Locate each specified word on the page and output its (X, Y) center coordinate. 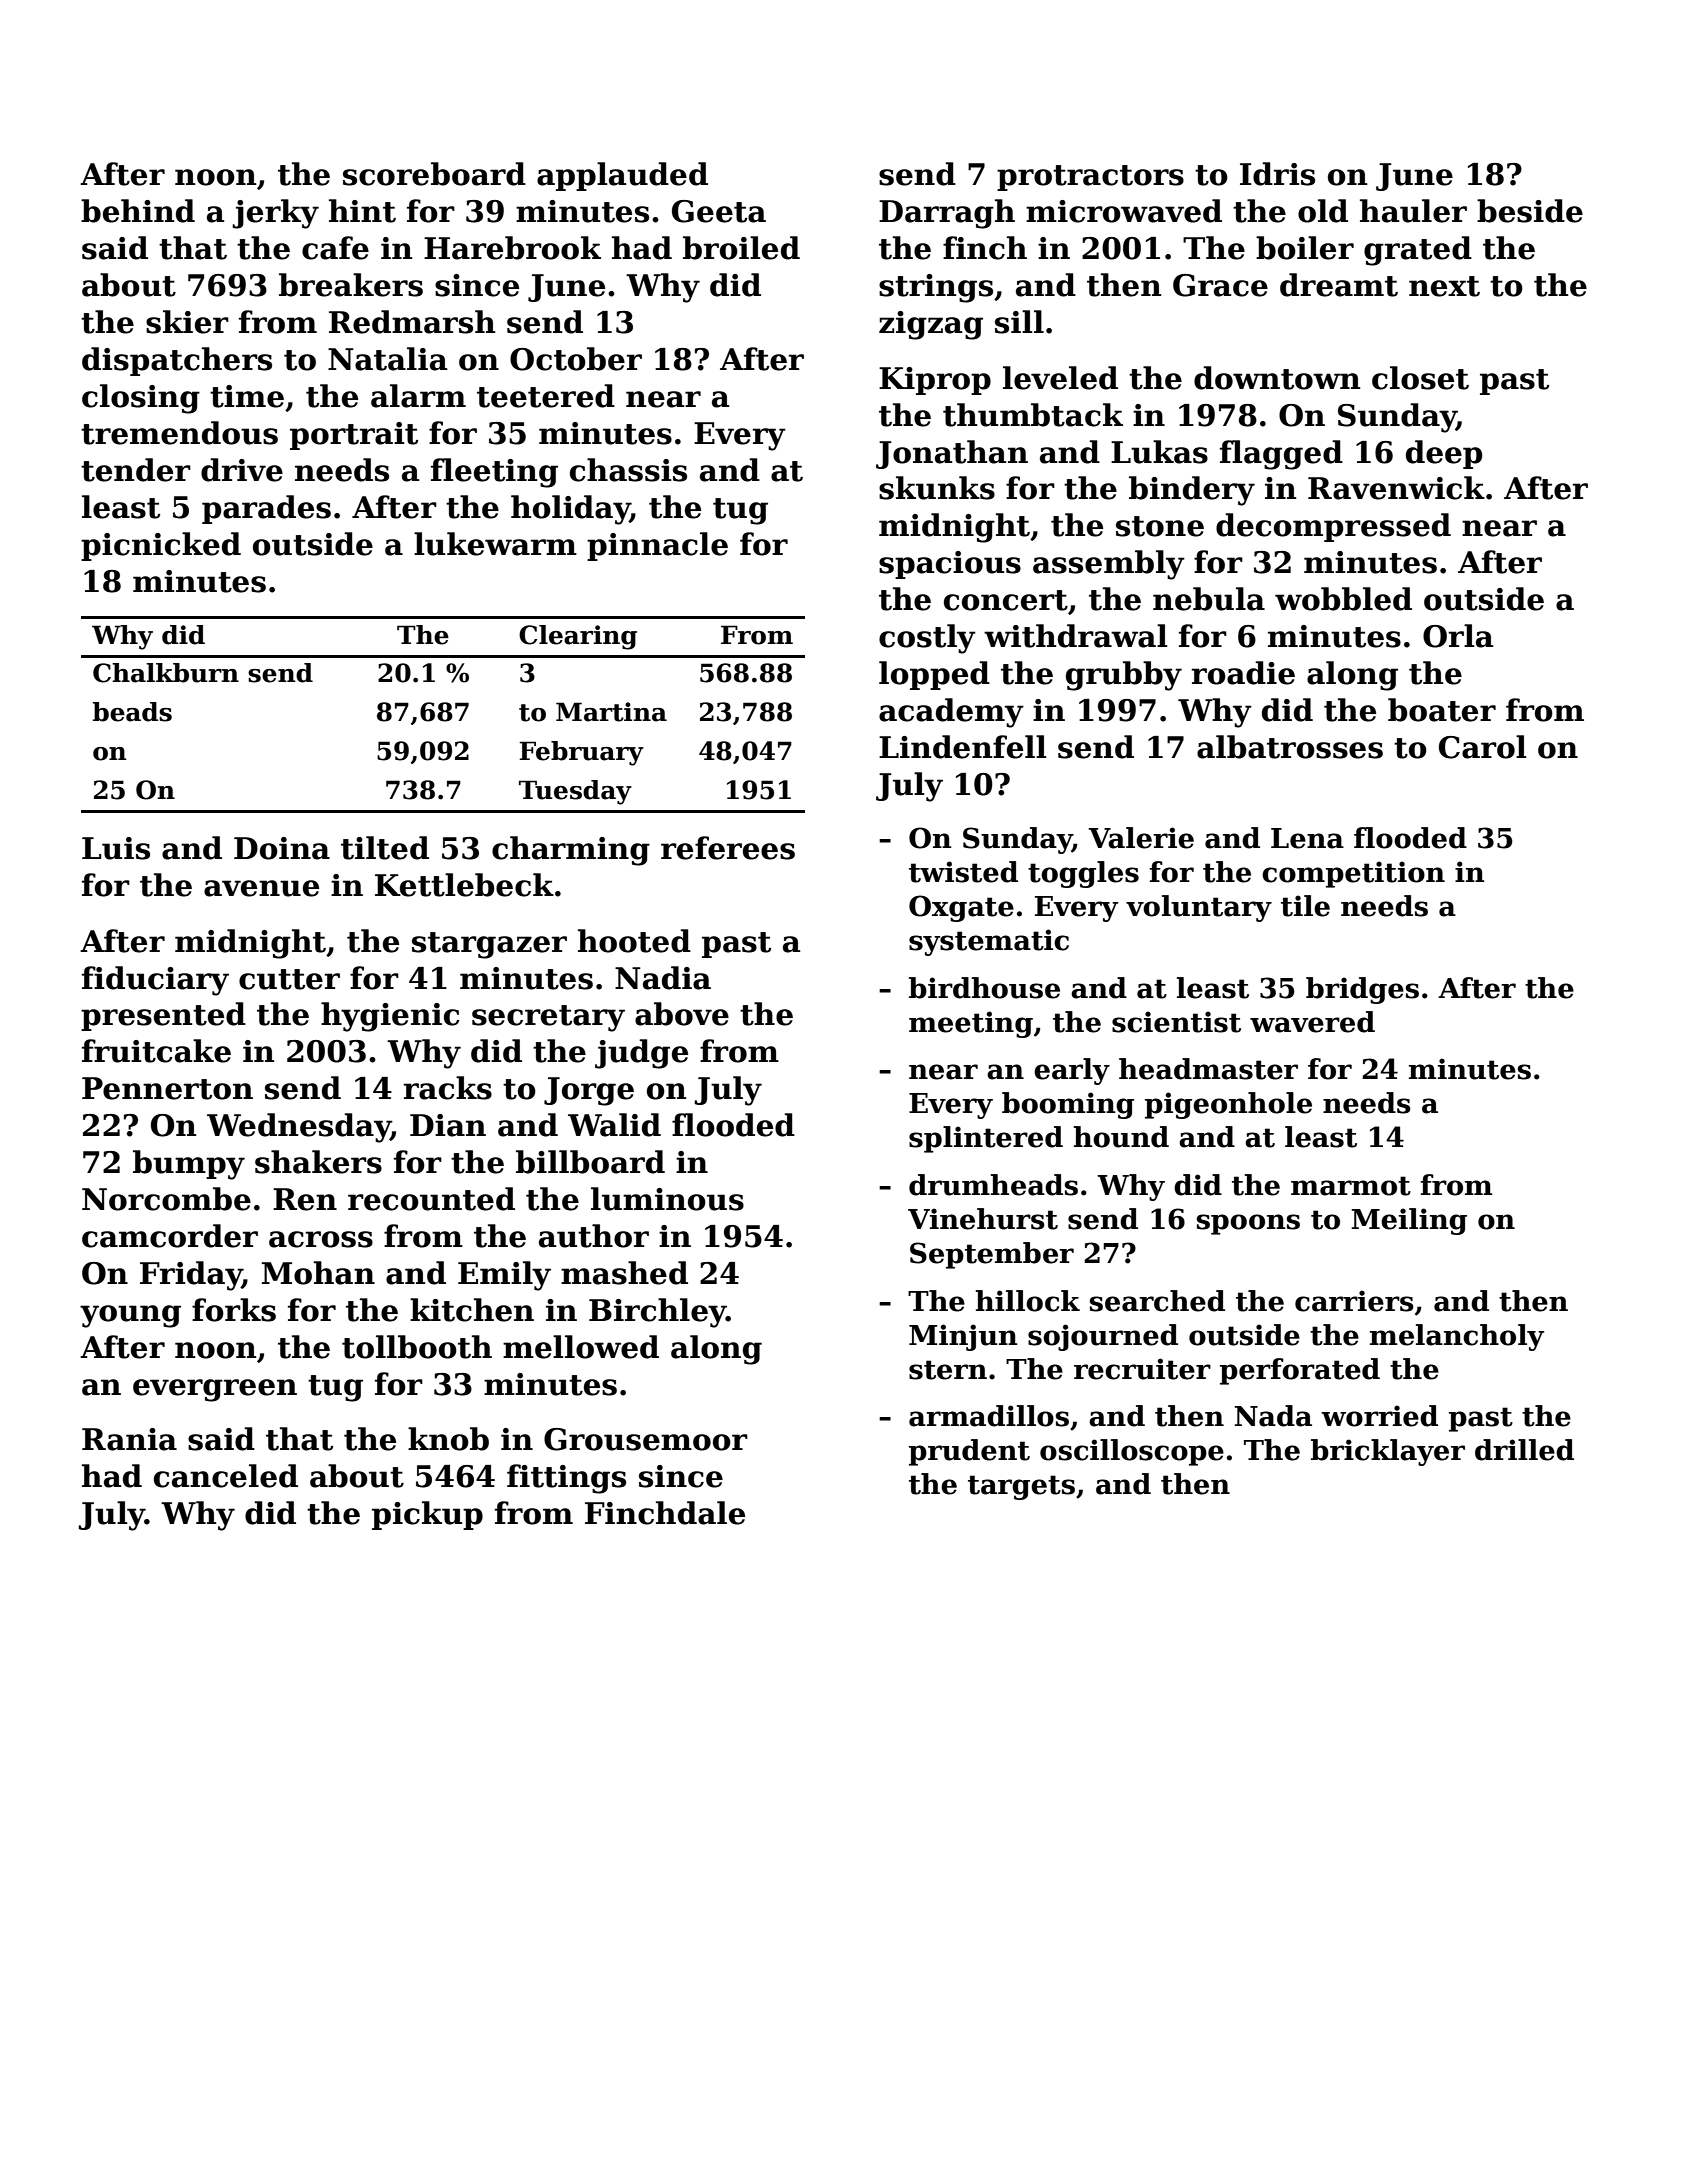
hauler (1413, 211)
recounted (431, 1199)
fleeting (494, 473)
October (576, 359)
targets (1021, 1487)
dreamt (1339, 285)
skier (187, 322)
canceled (226, 1476)
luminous (667, 1199)
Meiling (1409, 1221)
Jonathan (952, 454)
